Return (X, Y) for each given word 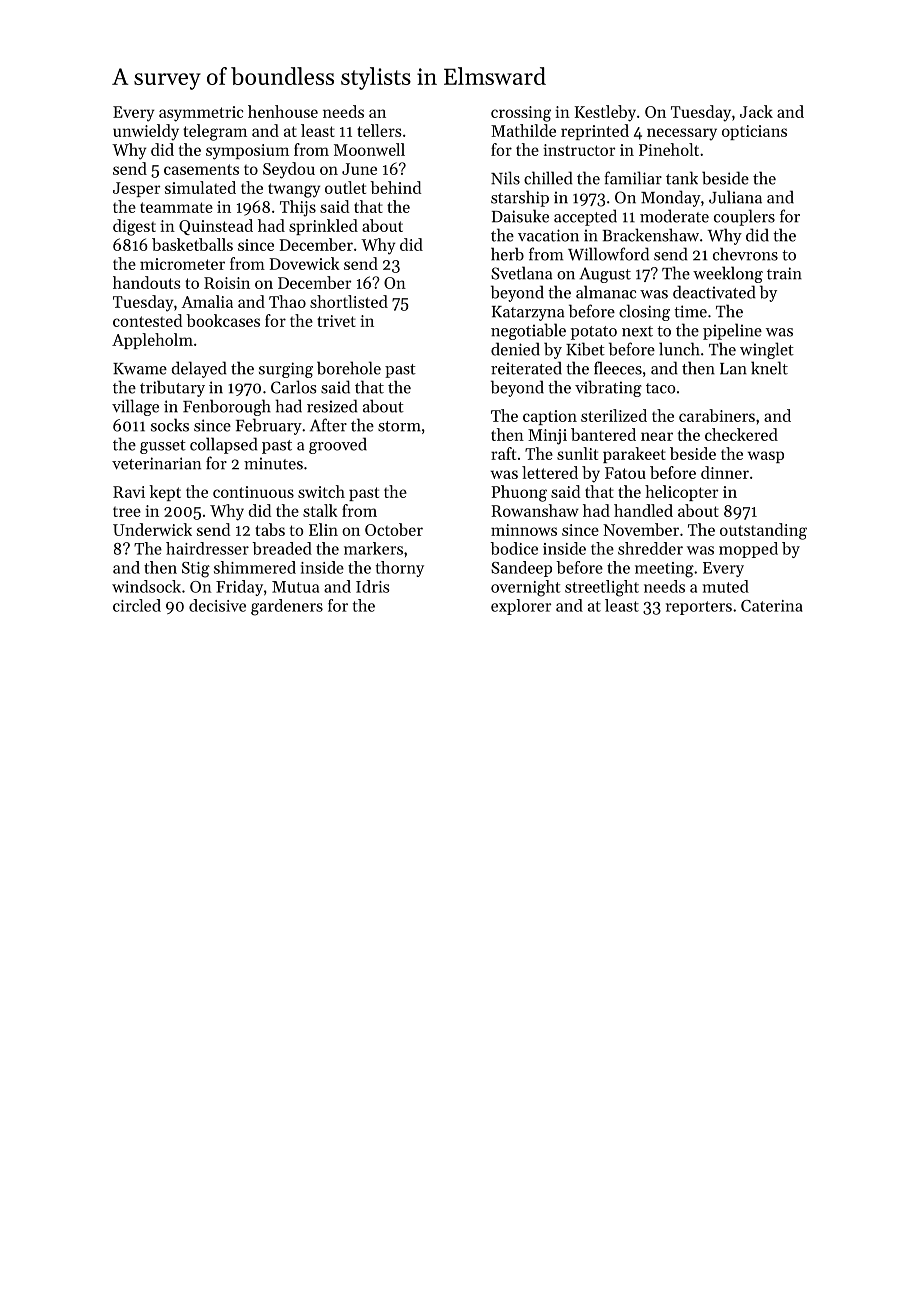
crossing (521, 114)
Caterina (772, 606)
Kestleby (605, 113)
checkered (741, 434)
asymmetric (201, 114)
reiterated (526, 368)
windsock (146, 586)
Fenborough (227, 407)
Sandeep (521, 569)
